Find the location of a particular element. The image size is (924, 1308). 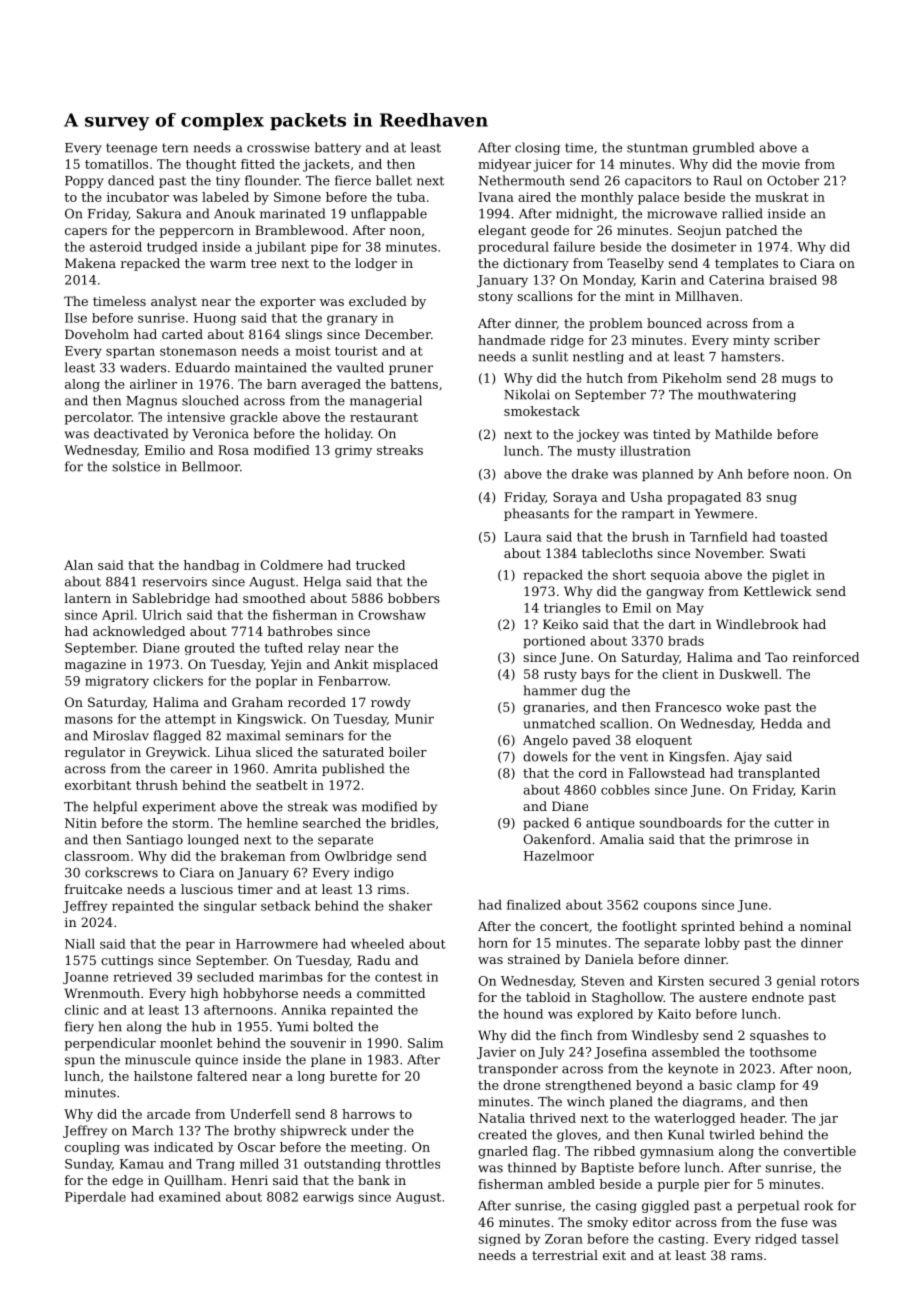

movie is located at coordinates (781, 164).
